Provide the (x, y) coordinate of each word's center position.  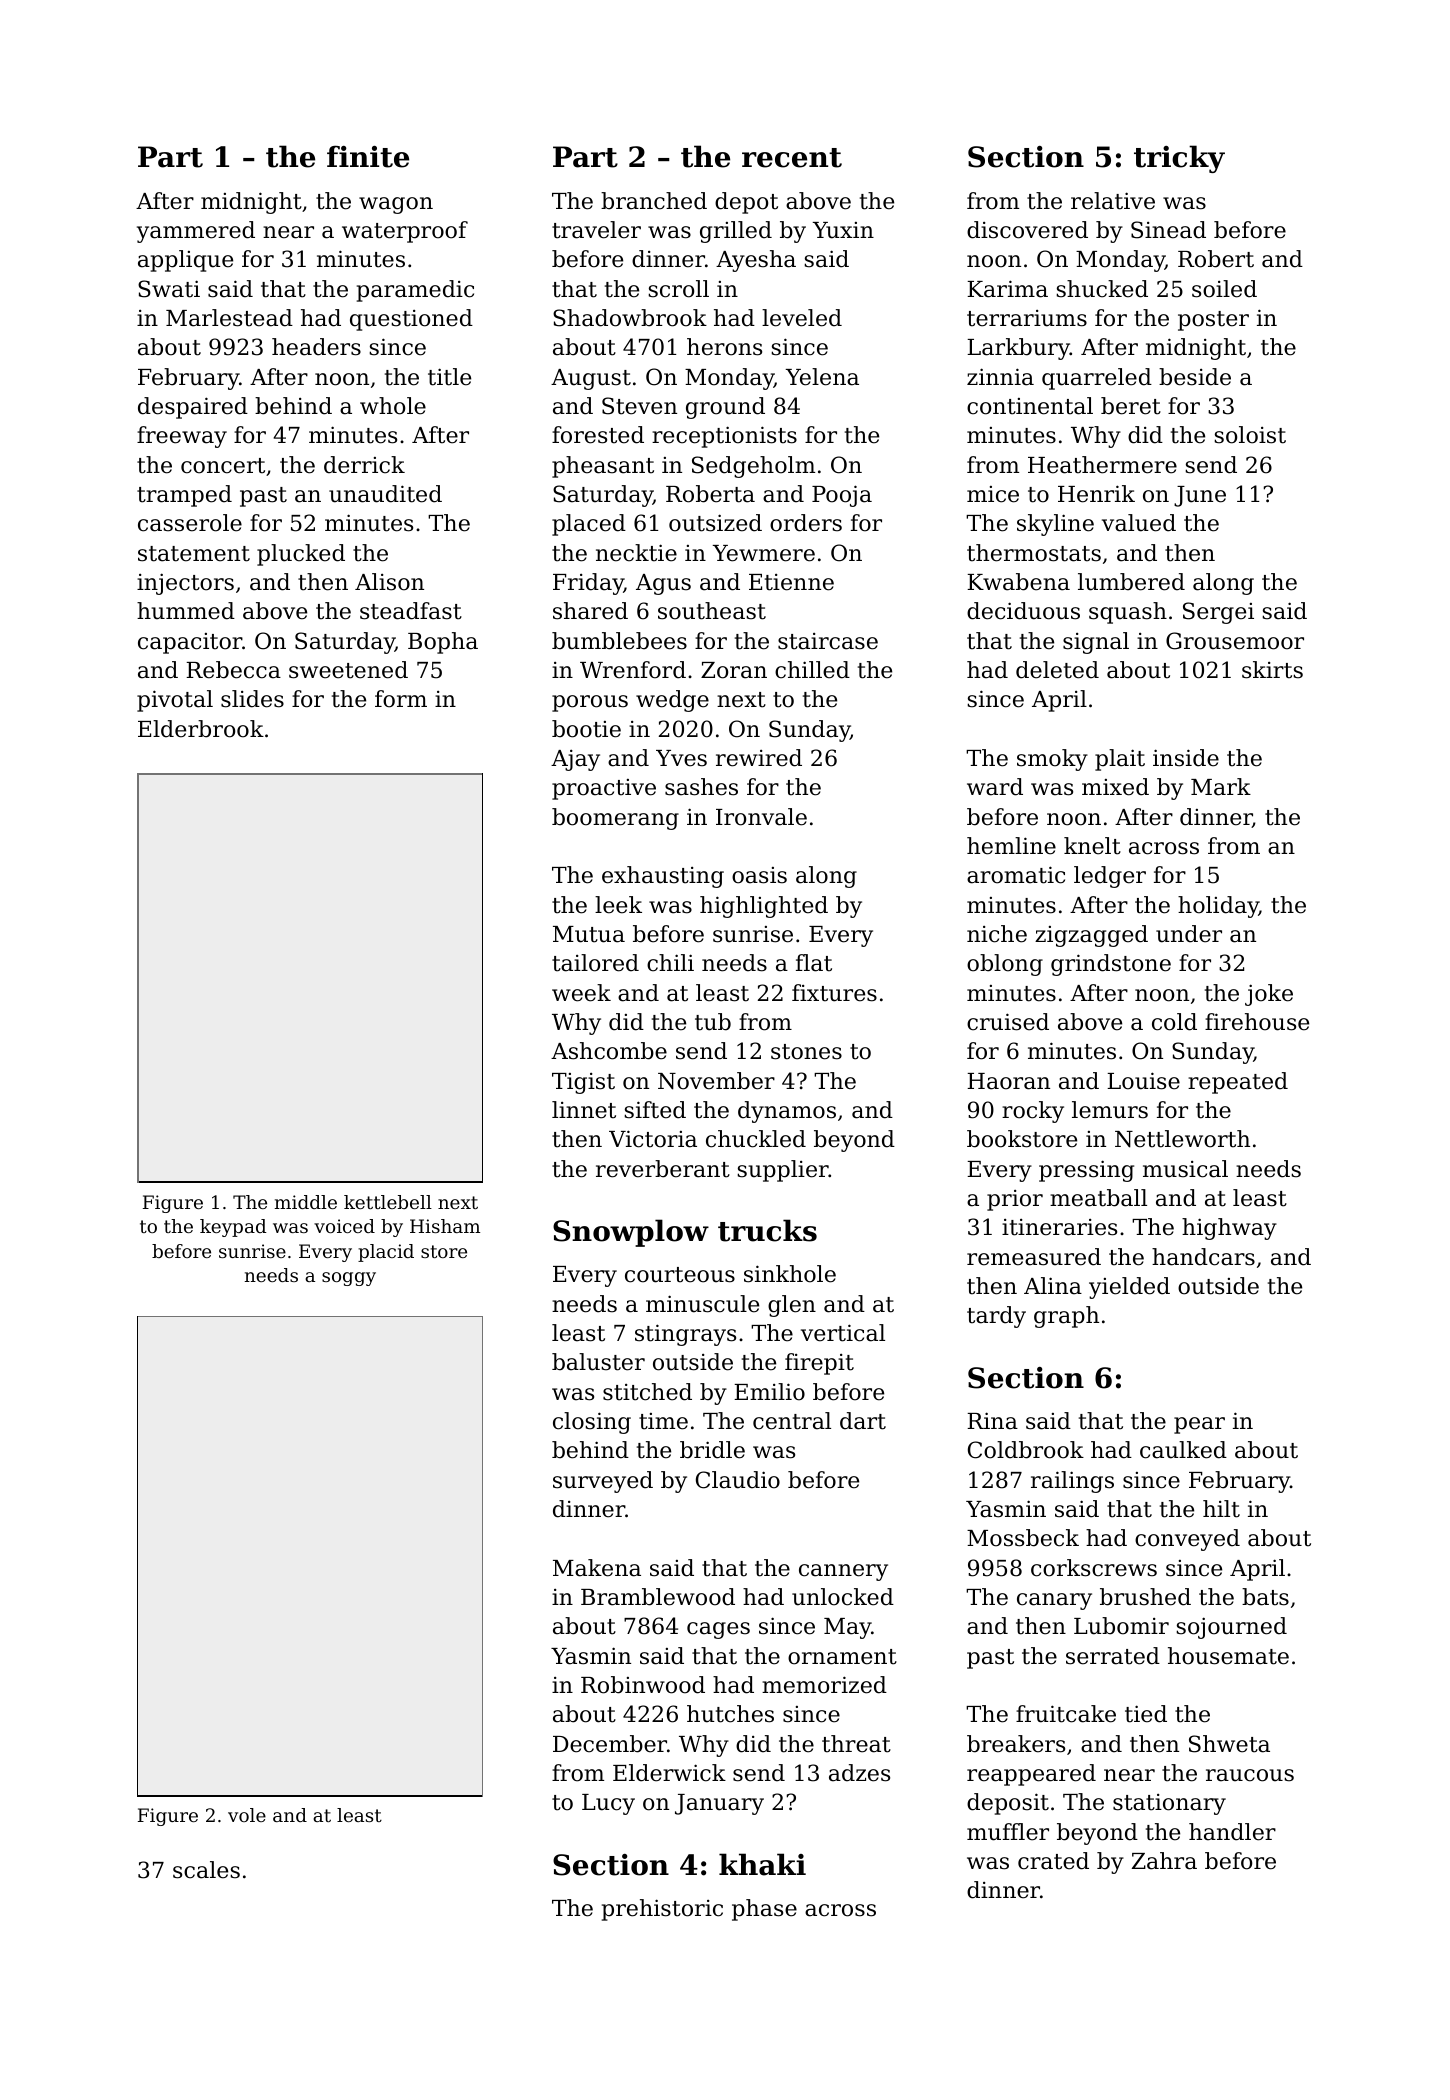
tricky (1179, 159)
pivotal (175, 701)
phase (764, 1910)
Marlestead (229, 318)
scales (206, 1870)
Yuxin (843, 230)
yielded (1129, 1288)
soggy (349, 1279)
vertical (843, 1333)
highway (1229, 1229)
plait (1120, 760)
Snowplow (631, 1233)
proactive (604, 789)
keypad (233, 1228)
